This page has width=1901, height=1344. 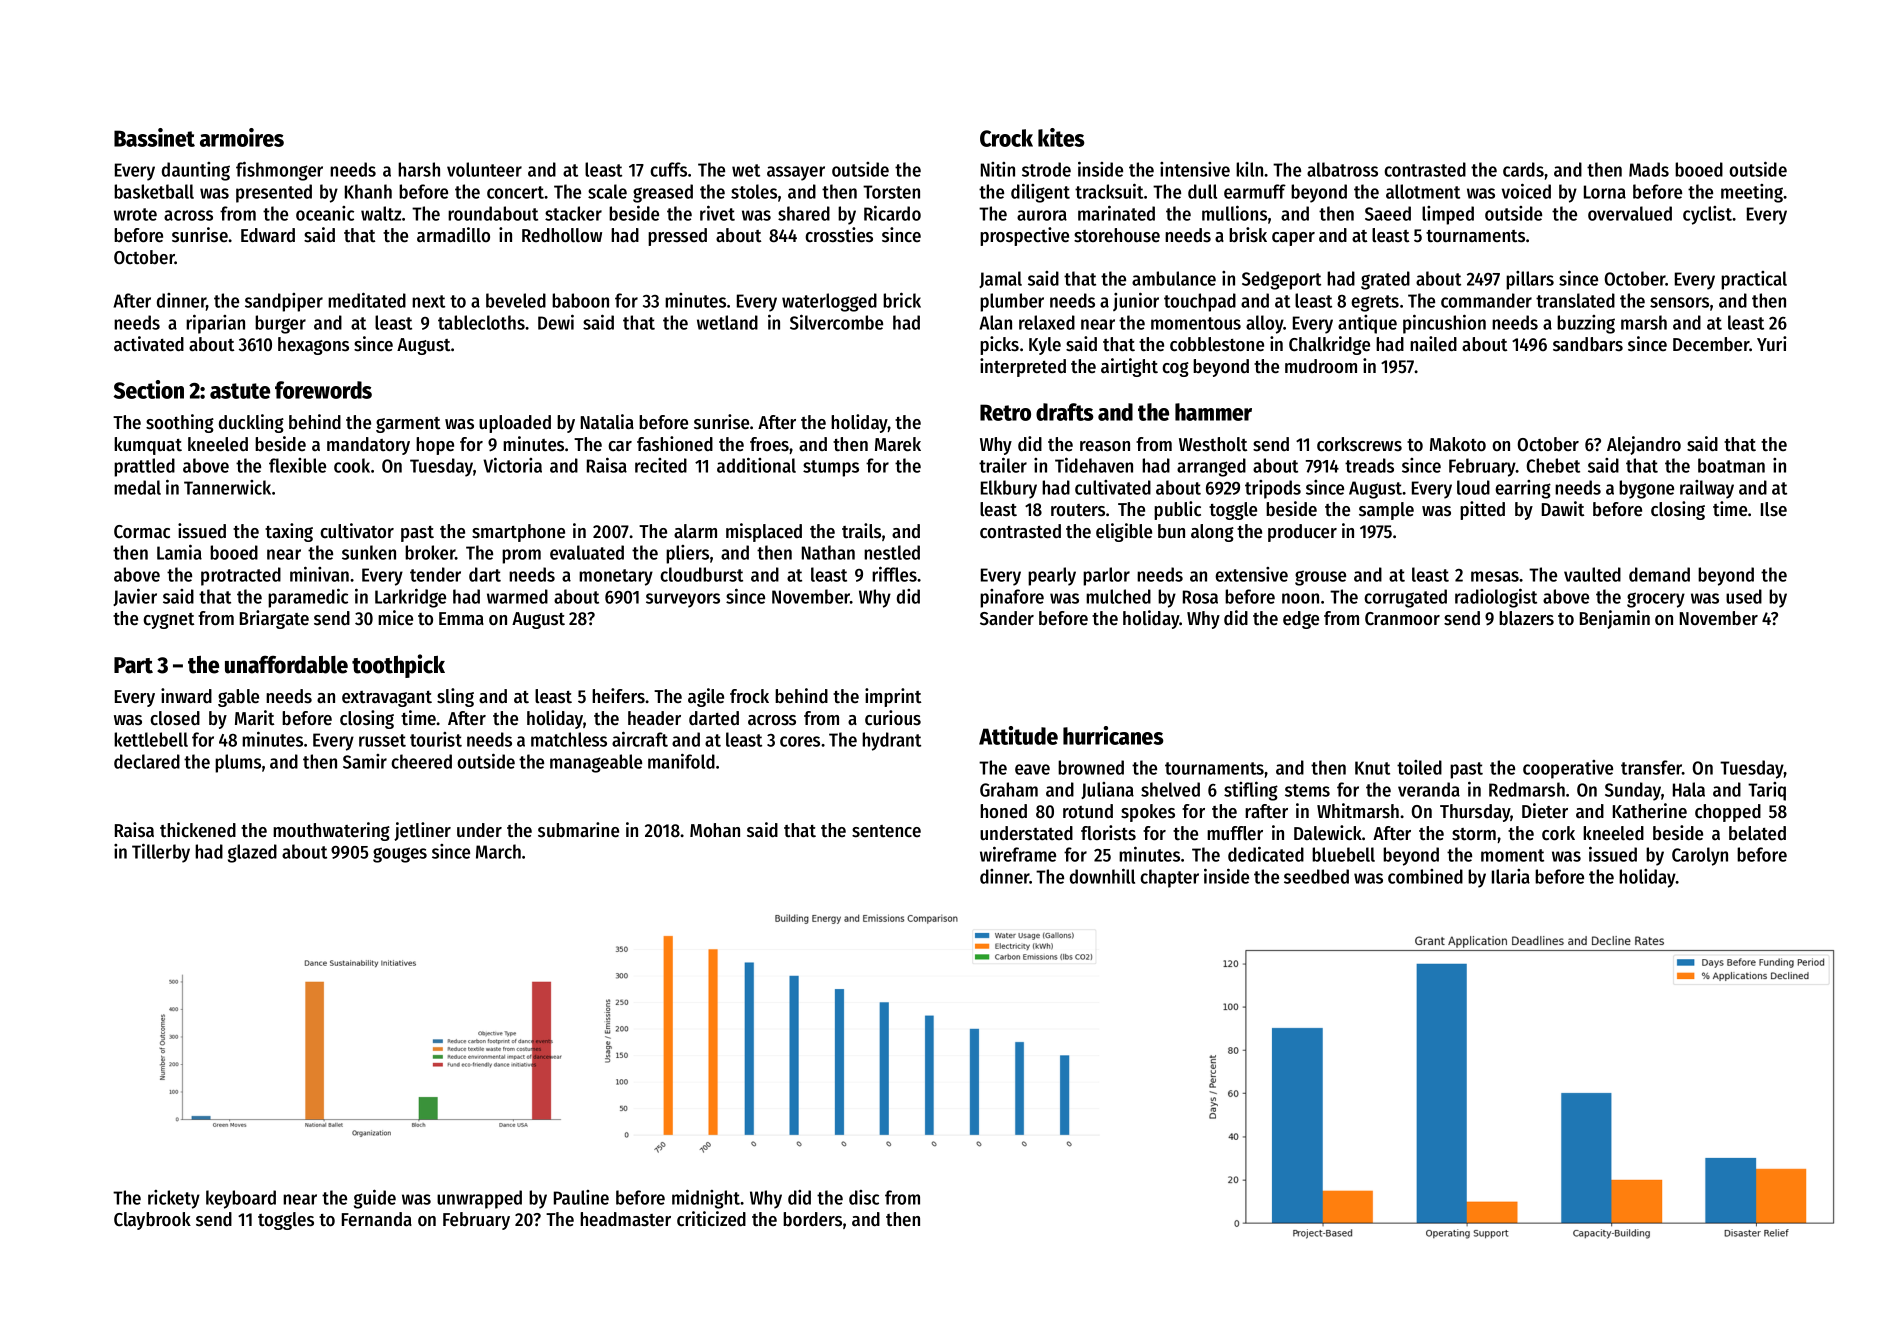 What do you see at coordinates (1700, 856) in the page?
I see `Carolyn` at bounding box center [1700, 856].
